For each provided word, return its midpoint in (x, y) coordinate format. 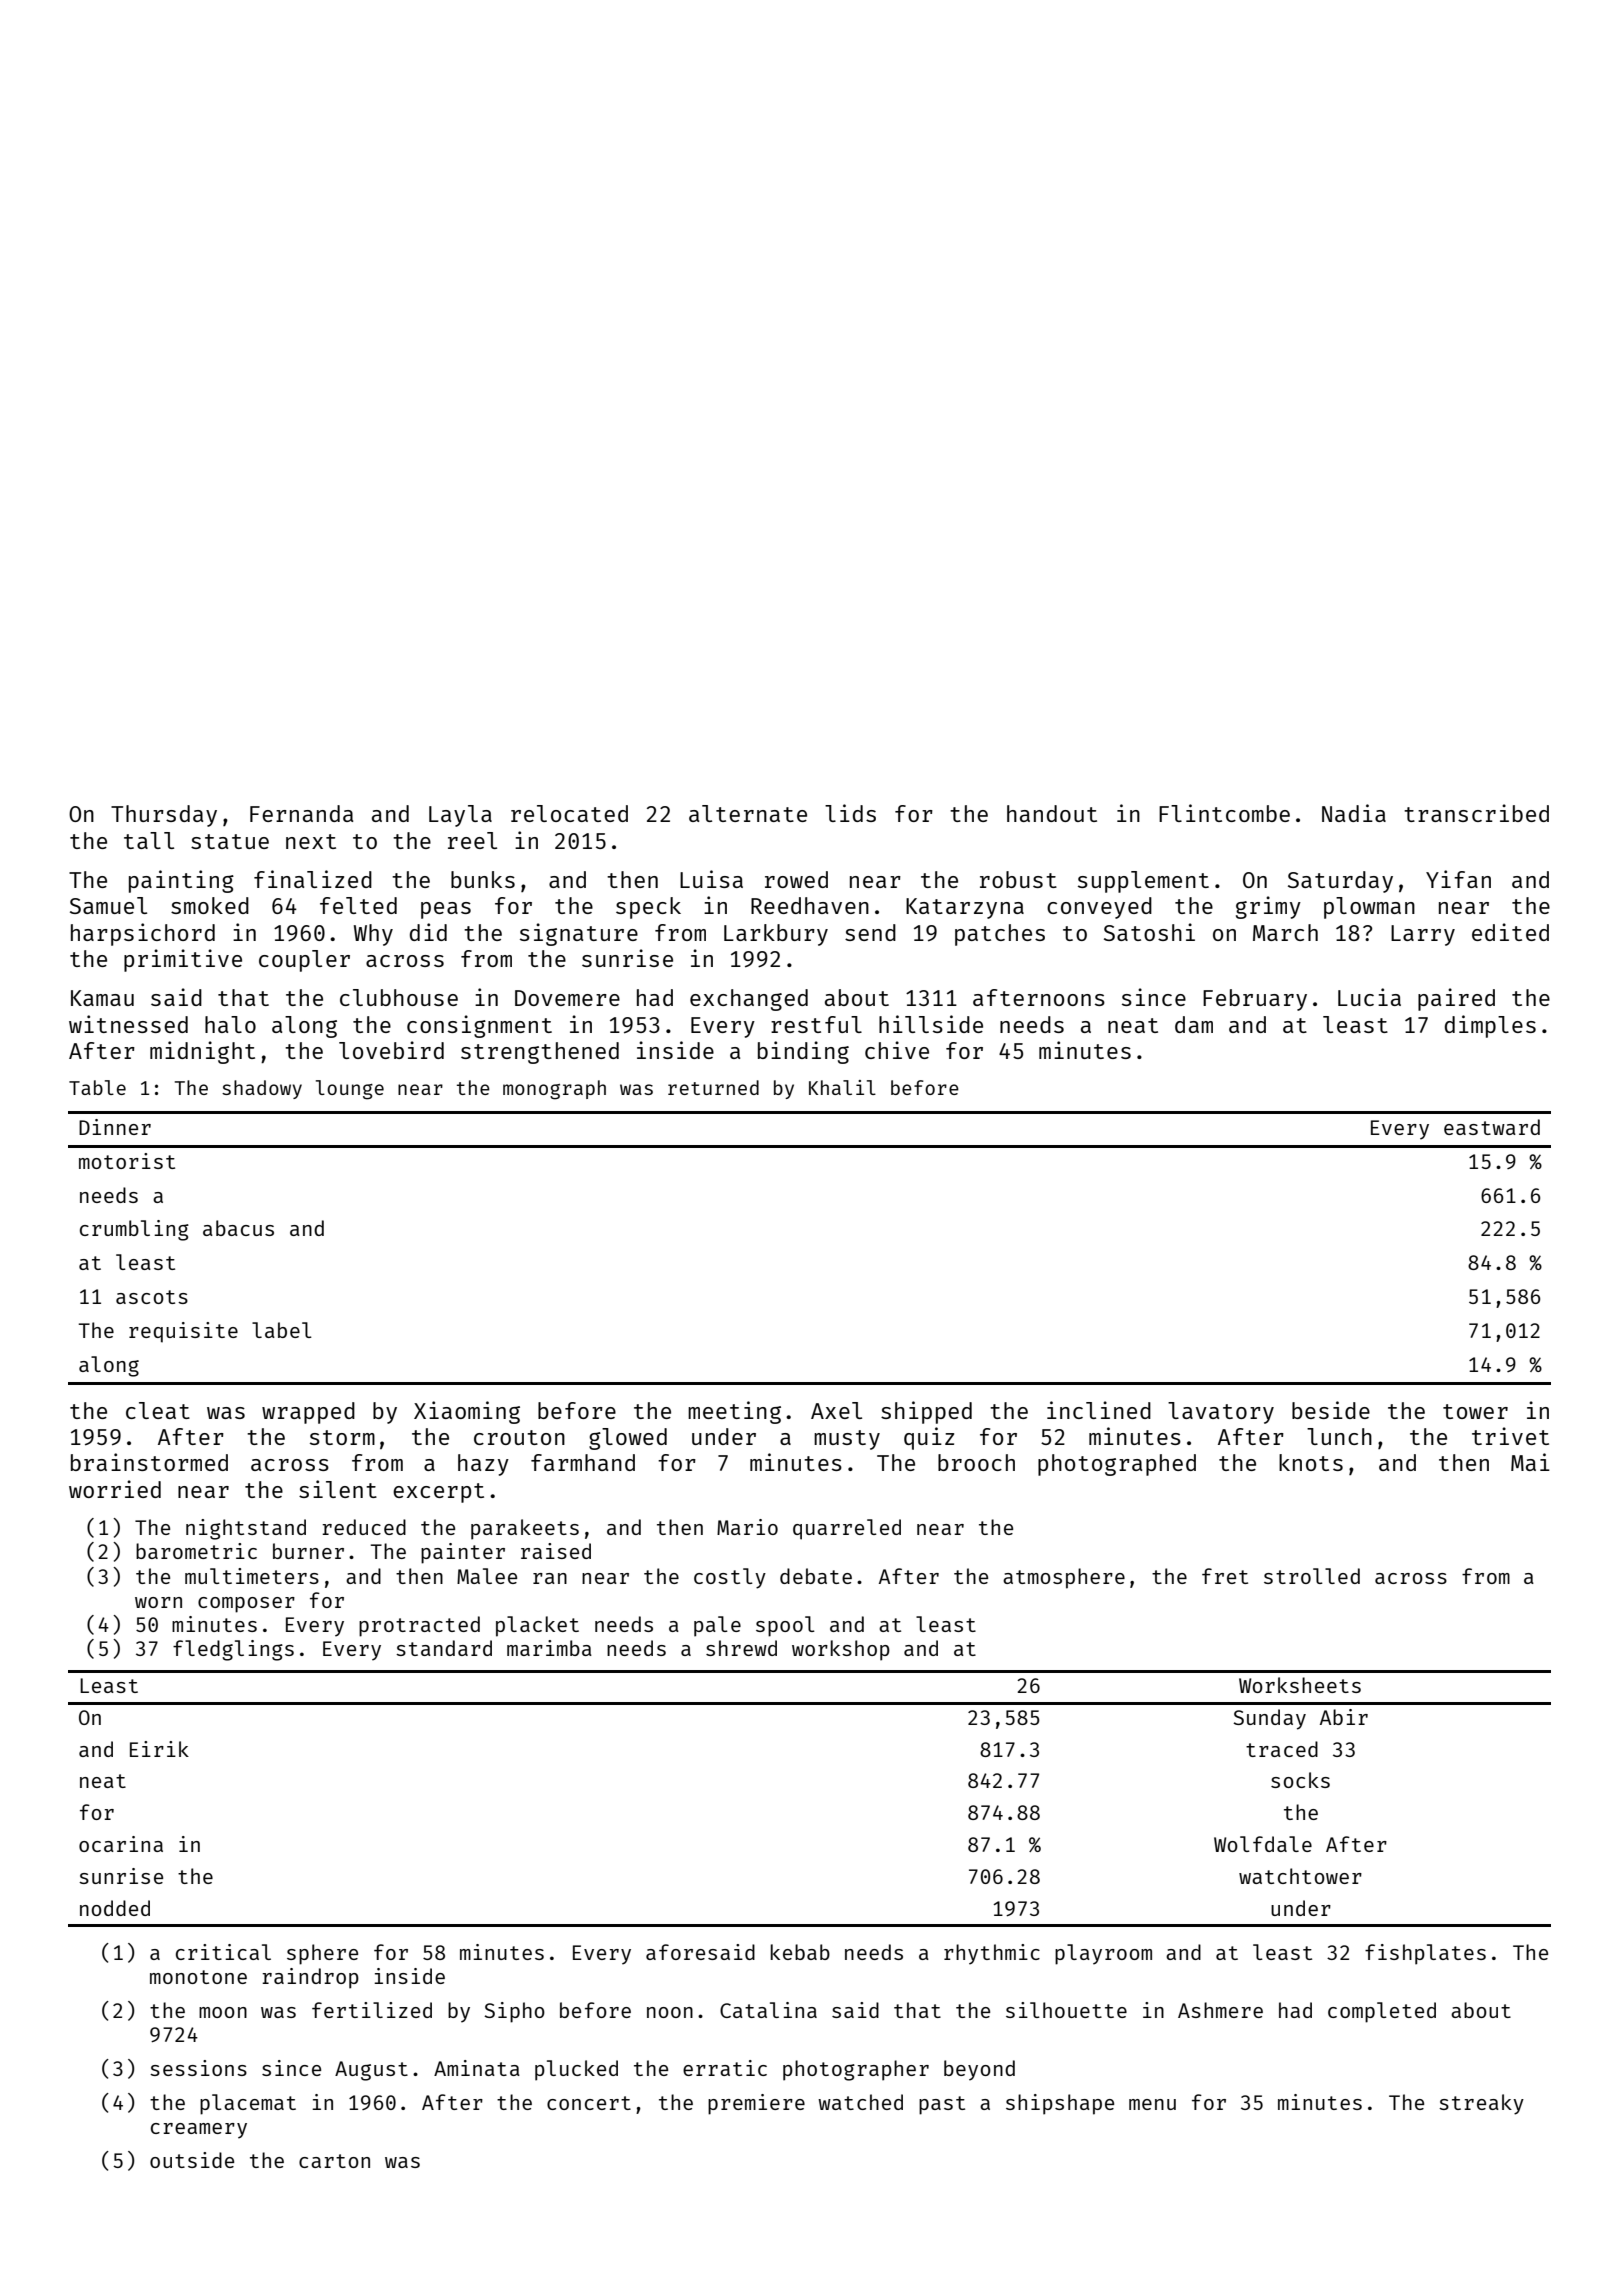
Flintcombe (1224, 813)
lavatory (1221, 1413)
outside (192, 2160)
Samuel (108, 905)
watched (860, 2102)
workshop (841, 1650)
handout (1052, 813)
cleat (158, 1410)
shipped (926, 1412)
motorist (127, 1161)
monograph (554, 1090)
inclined (1099, 1410)
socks (1300, 1780)
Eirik (159, 1749)
